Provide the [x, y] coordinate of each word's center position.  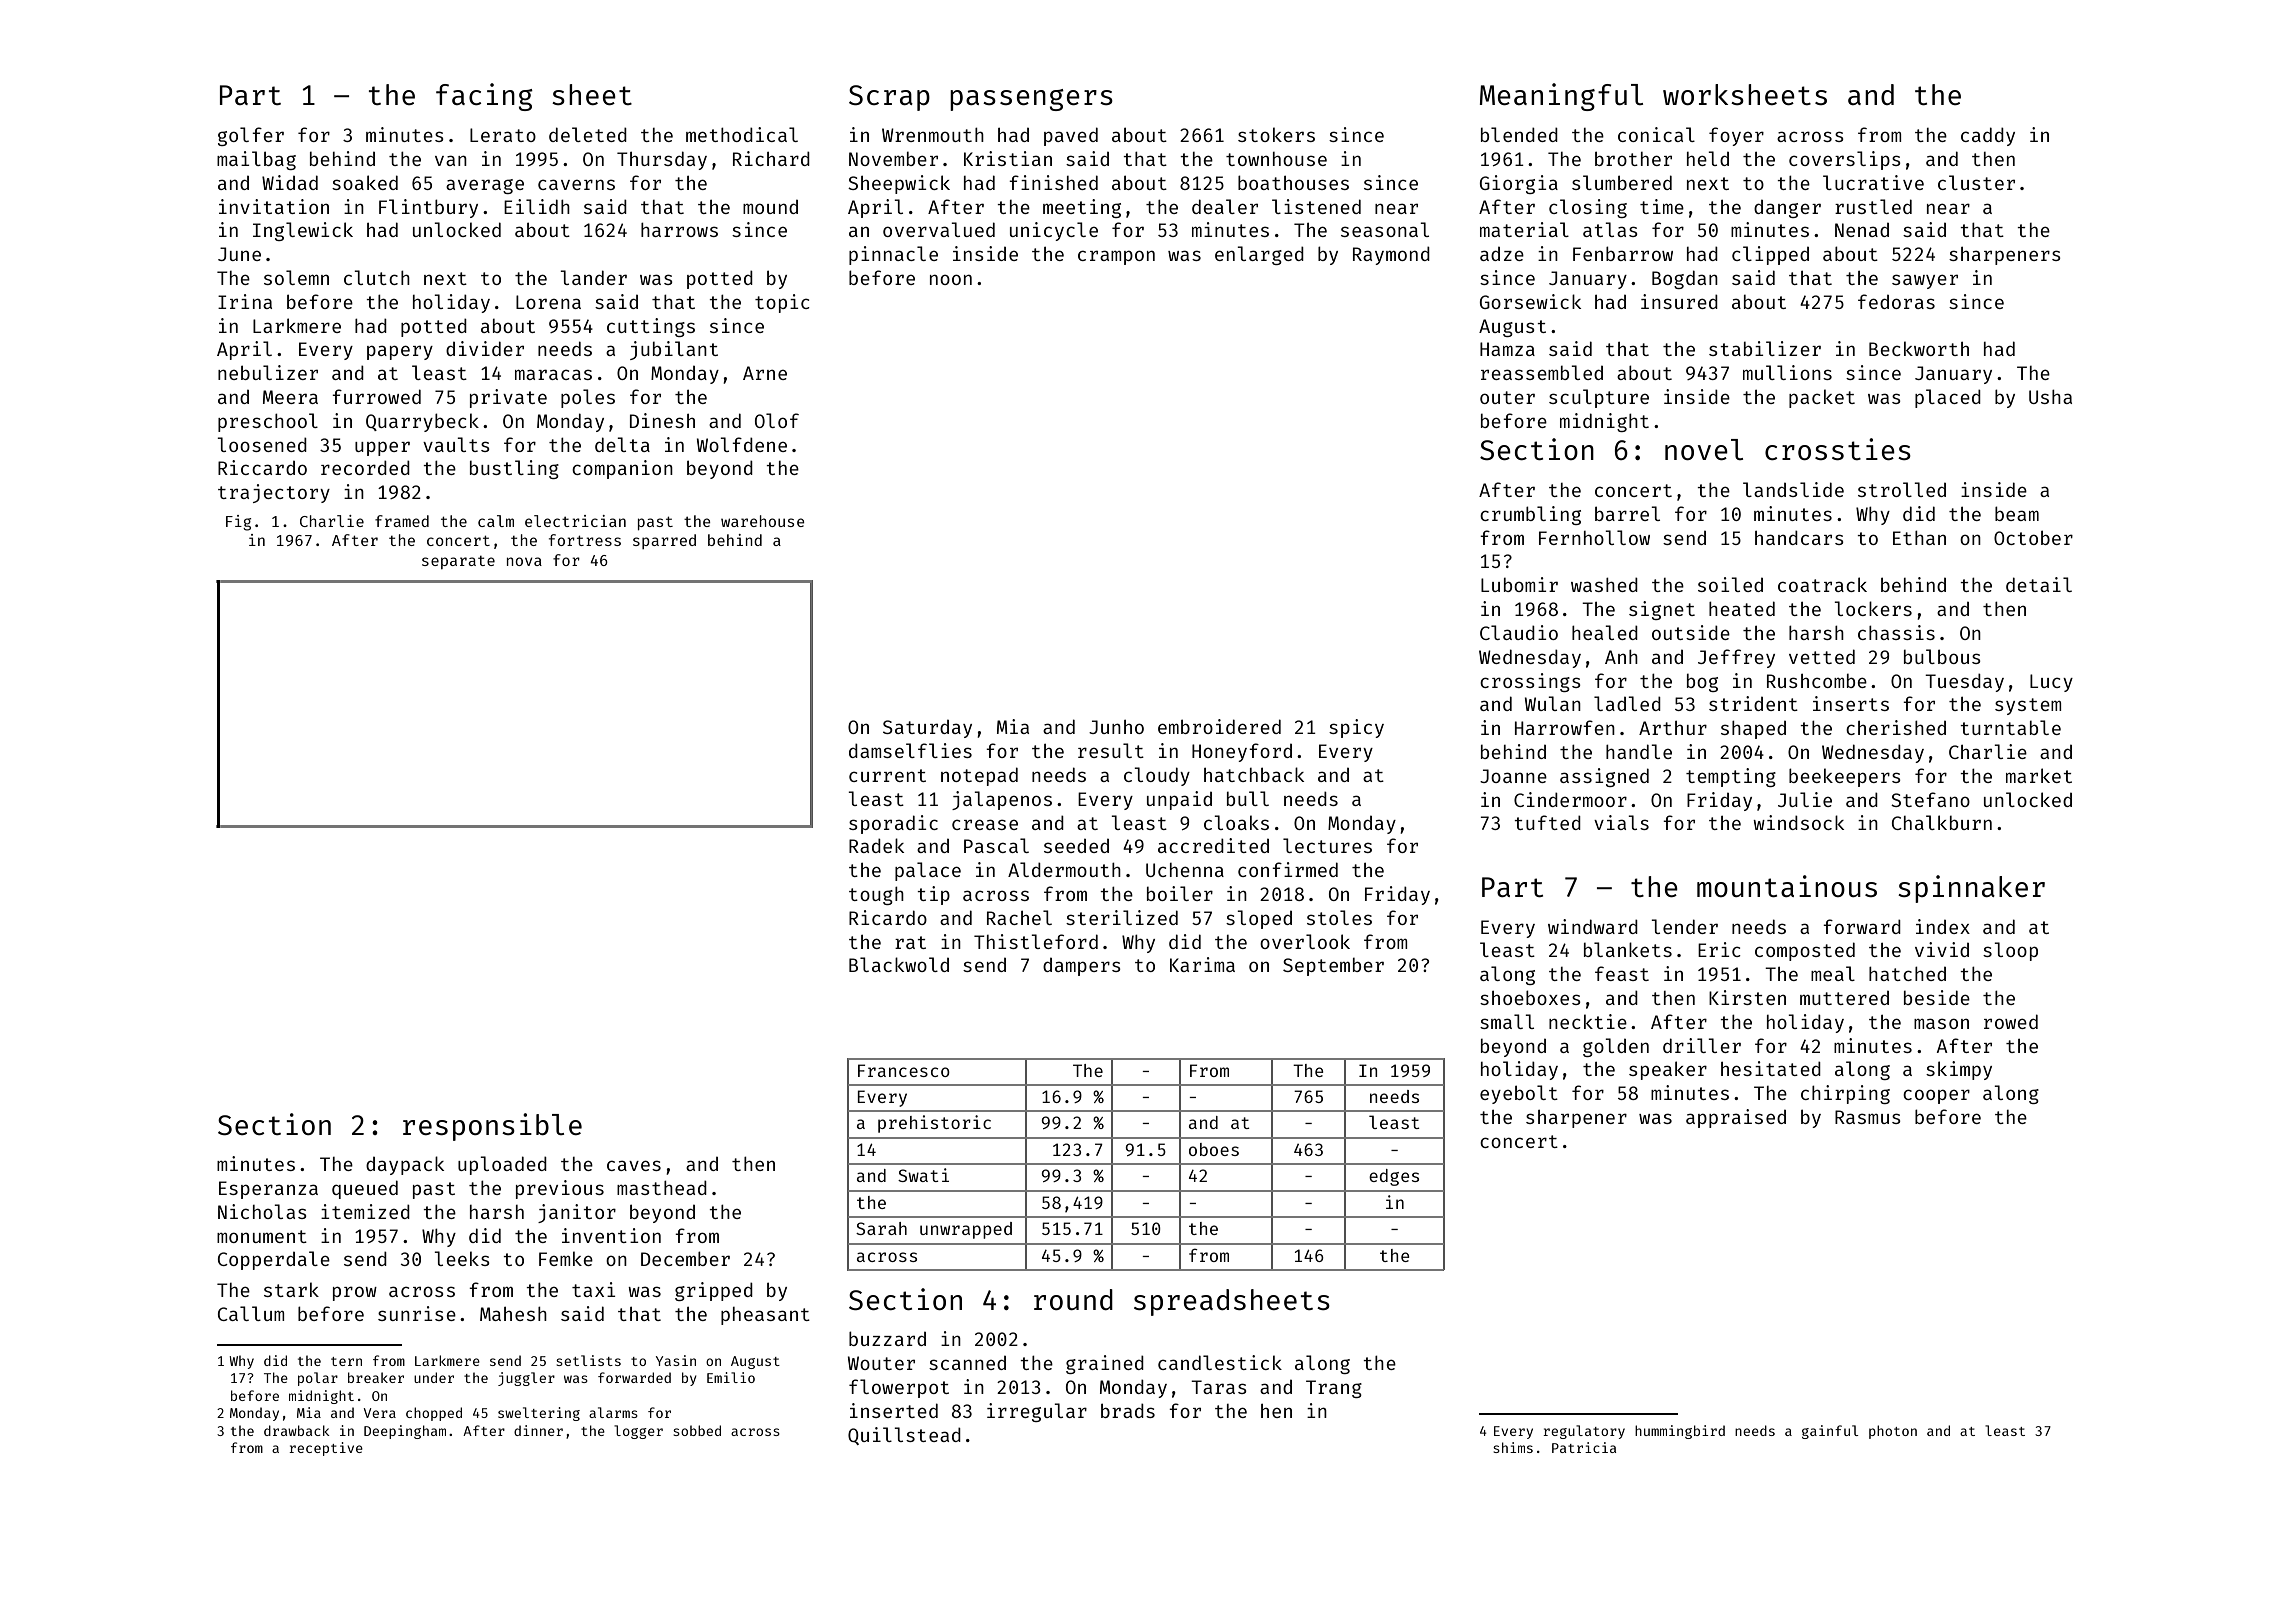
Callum [251, 1313]
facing [484, 97]
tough [876, 896]
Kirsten [1747, 997]
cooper [1936, 1096]
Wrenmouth [933, 135]
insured [1679, 301]
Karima [1202, 964]
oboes [1214, 1149]
